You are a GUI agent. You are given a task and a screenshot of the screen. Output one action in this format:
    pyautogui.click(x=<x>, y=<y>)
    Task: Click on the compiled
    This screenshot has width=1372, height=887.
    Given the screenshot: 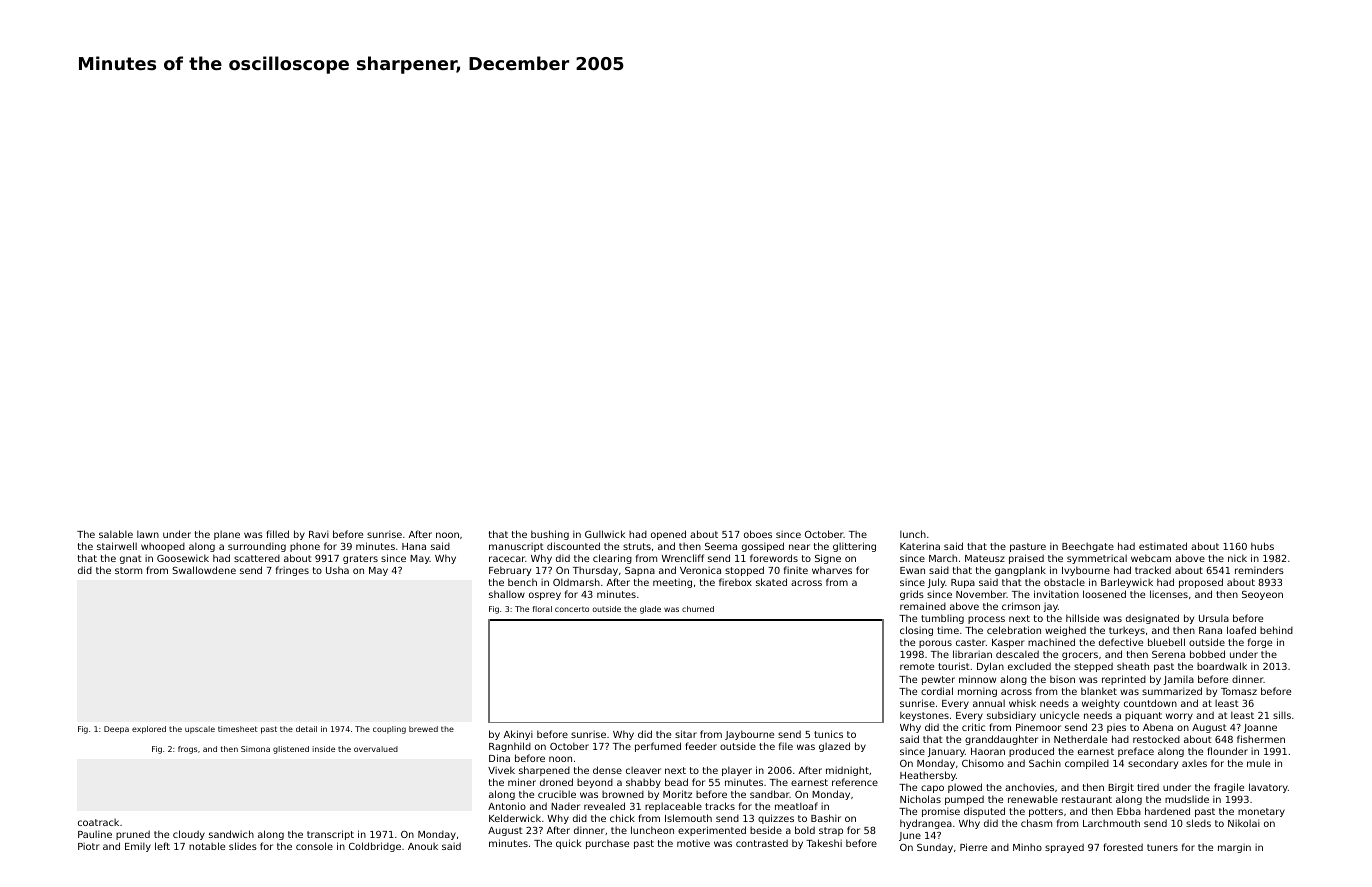 What is the action you would take?
    pyautogui.click(x=1087, y=764)
